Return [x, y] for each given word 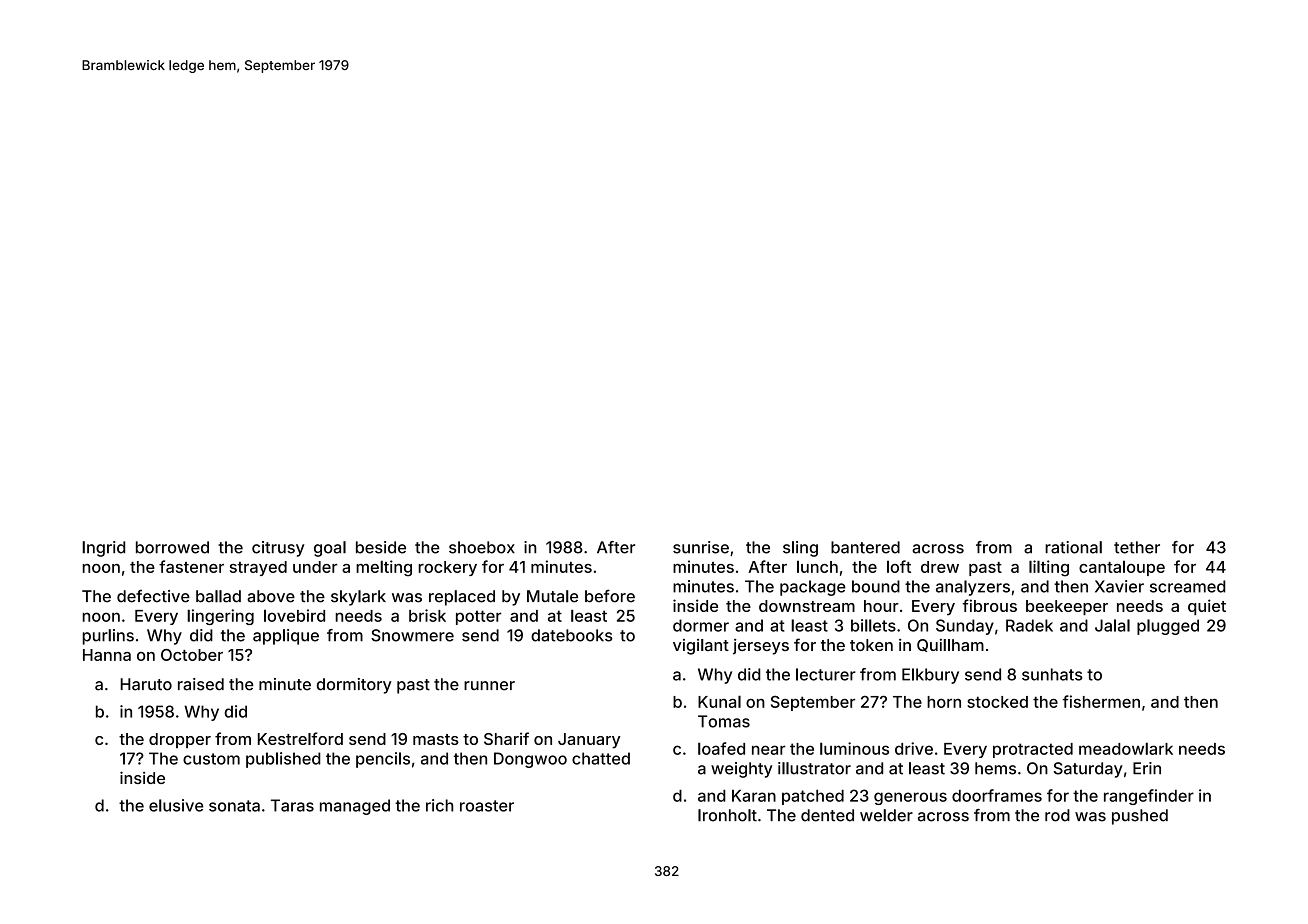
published [283, 760]
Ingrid [103, 549]
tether [1137, 547]
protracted [1033, 750]
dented [827, 815]
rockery [447, 568]
